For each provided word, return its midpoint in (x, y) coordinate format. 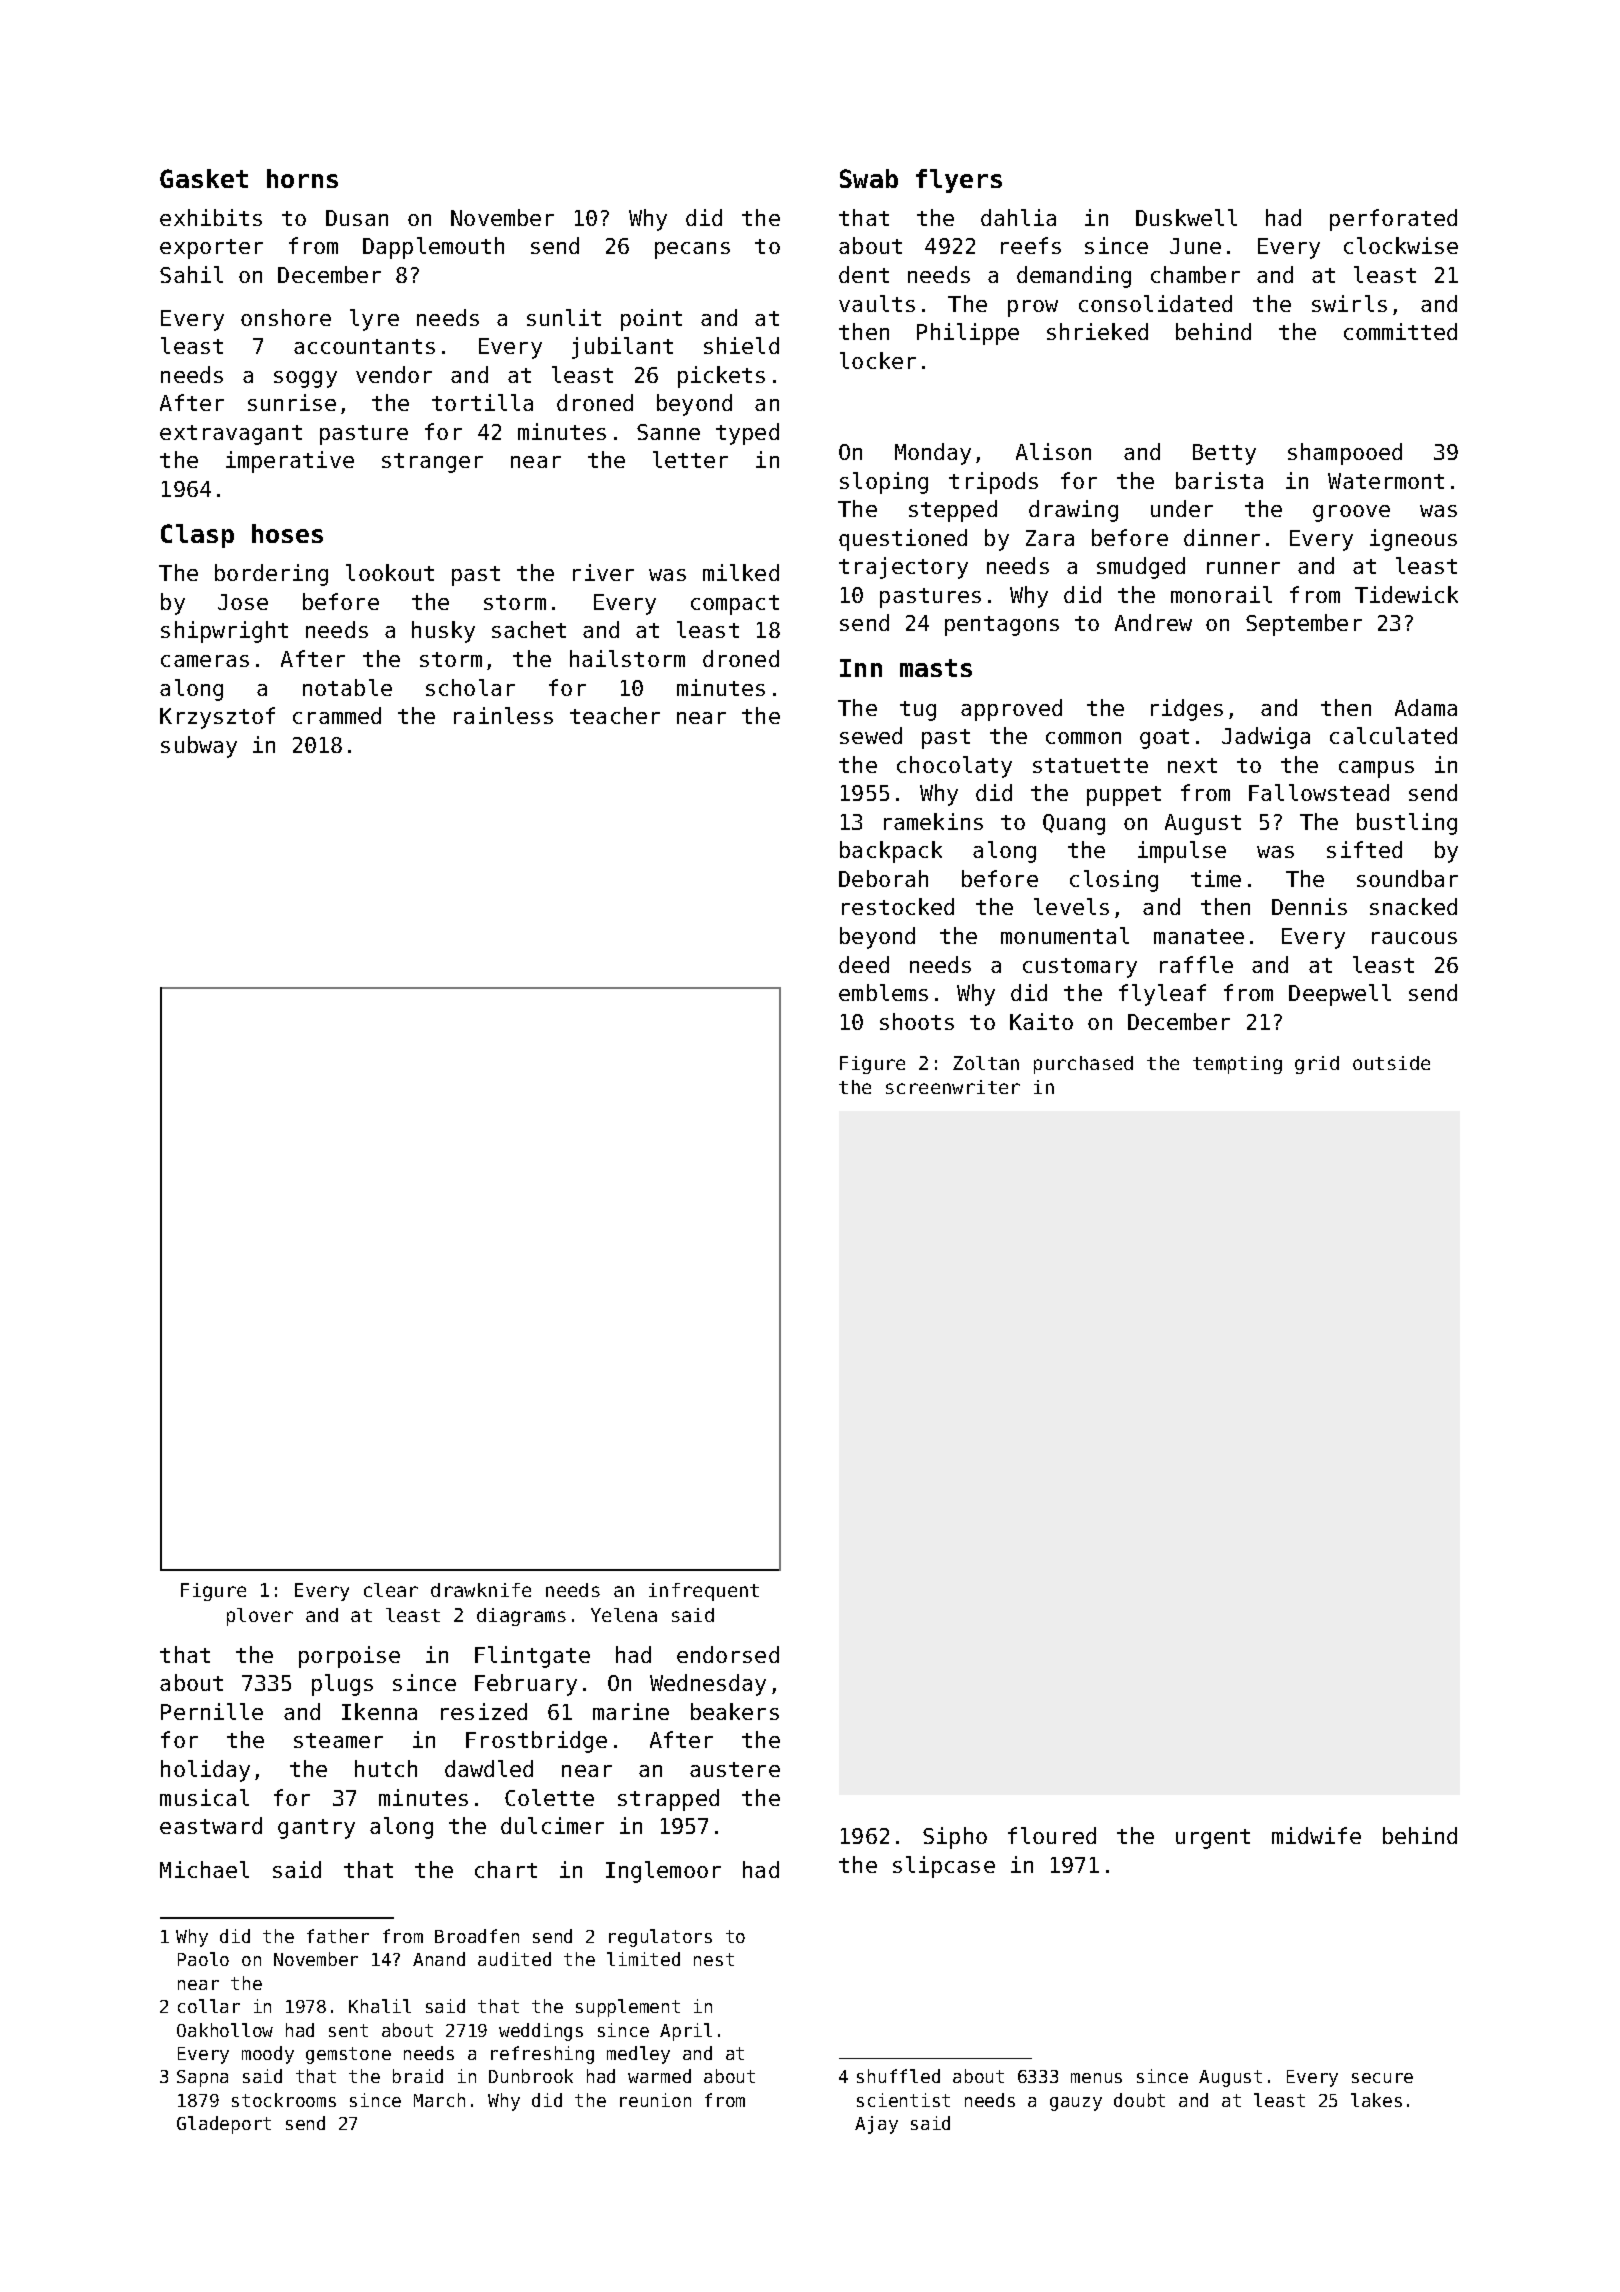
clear (391, 1590)
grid (1317, 1065)
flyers (959, 181)
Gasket (204, 178)
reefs (1031, 245)
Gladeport (224, 2125)
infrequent (704, 1592)
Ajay (876, 2125)
